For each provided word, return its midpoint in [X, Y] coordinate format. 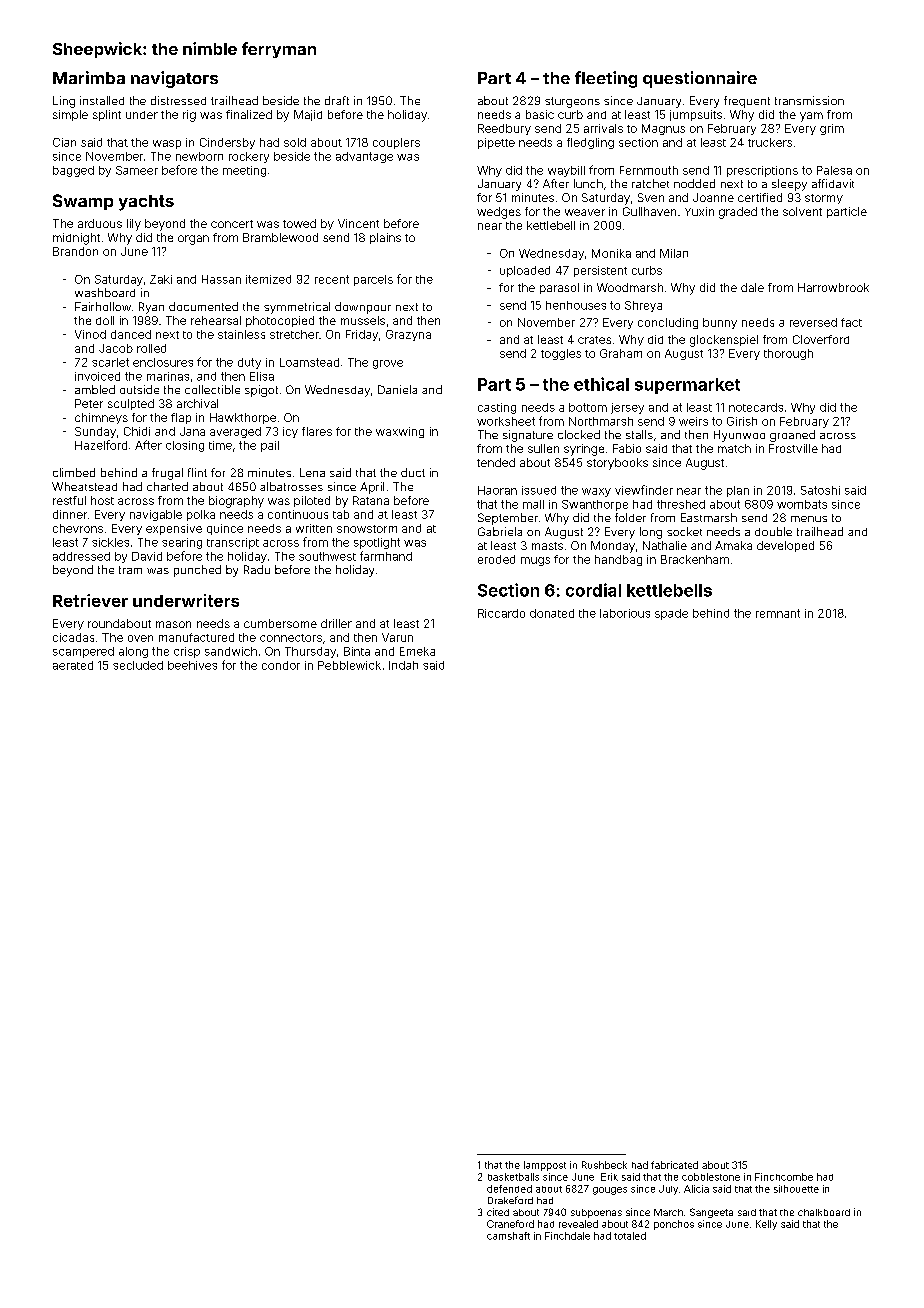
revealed [578, 1224]
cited [498, 1212]
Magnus [663, 129]
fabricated [674, 1165]
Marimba [89, 77]
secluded [138, 665]
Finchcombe [784, 1177]
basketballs [513, 1177]
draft [337, 100]
